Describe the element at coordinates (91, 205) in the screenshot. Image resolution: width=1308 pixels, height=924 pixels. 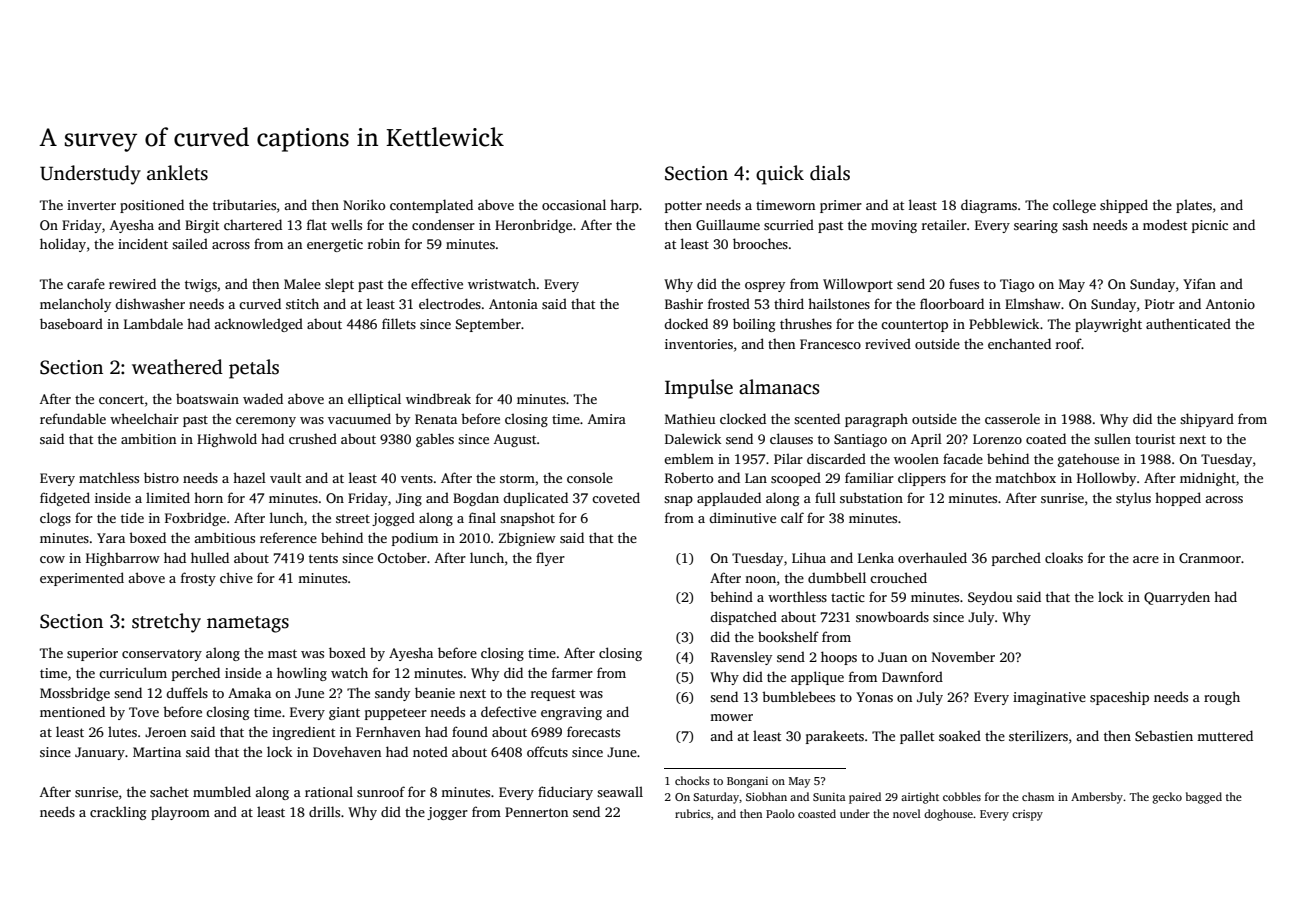
I see `inverter` at that location.
